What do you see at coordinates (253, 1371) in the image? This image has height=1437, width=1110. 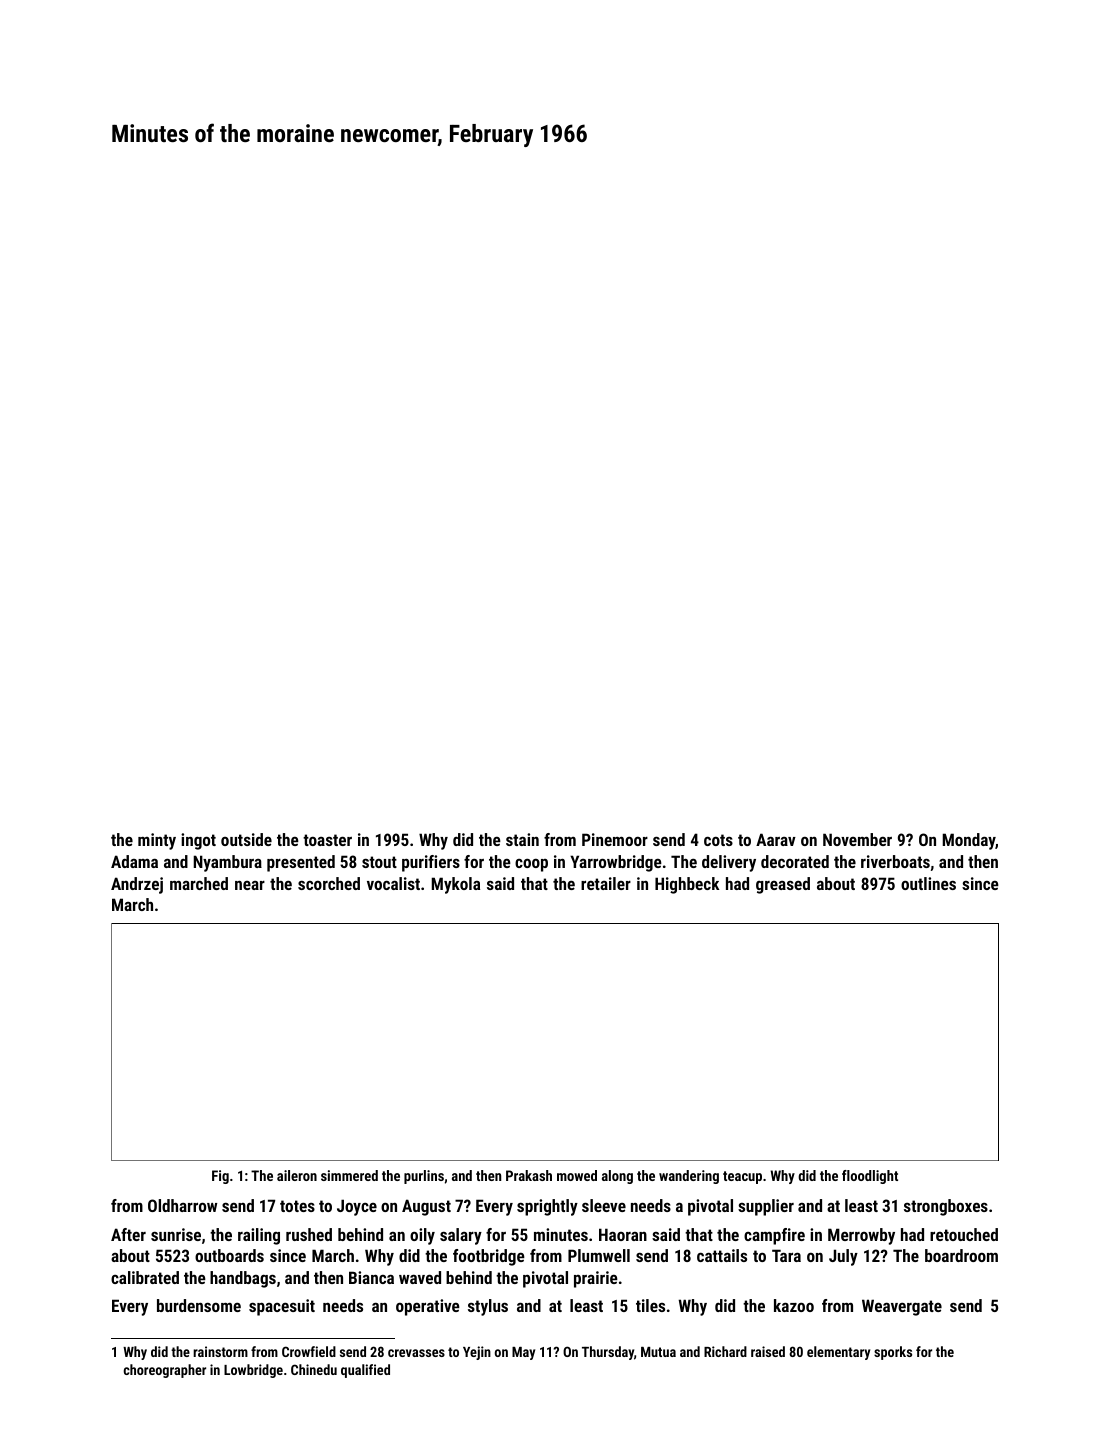 I see `Lowbridge` at bounding box center [253, 1371].
